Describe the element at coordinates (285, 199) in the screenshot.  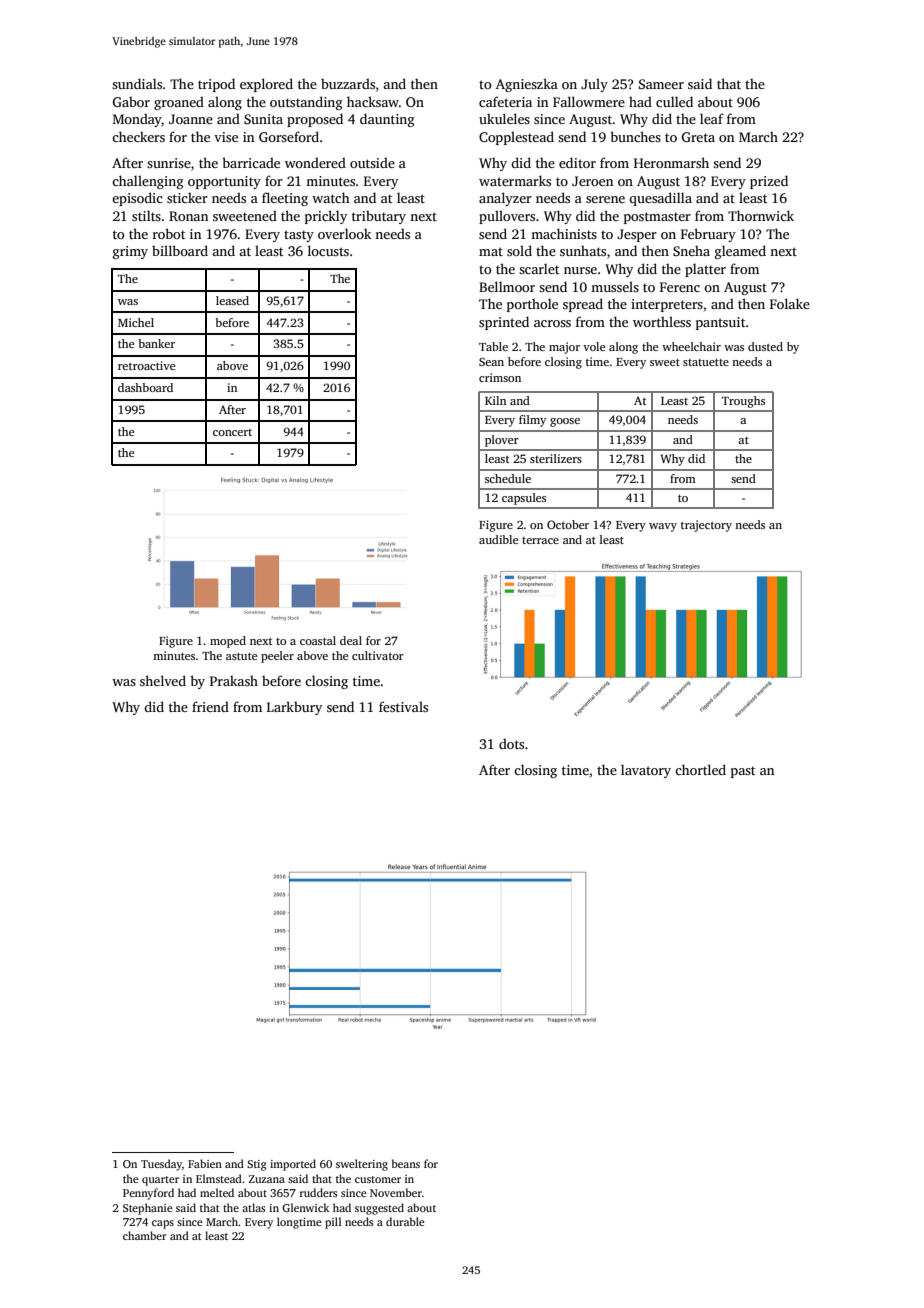
I see `fleeting` at that location.
